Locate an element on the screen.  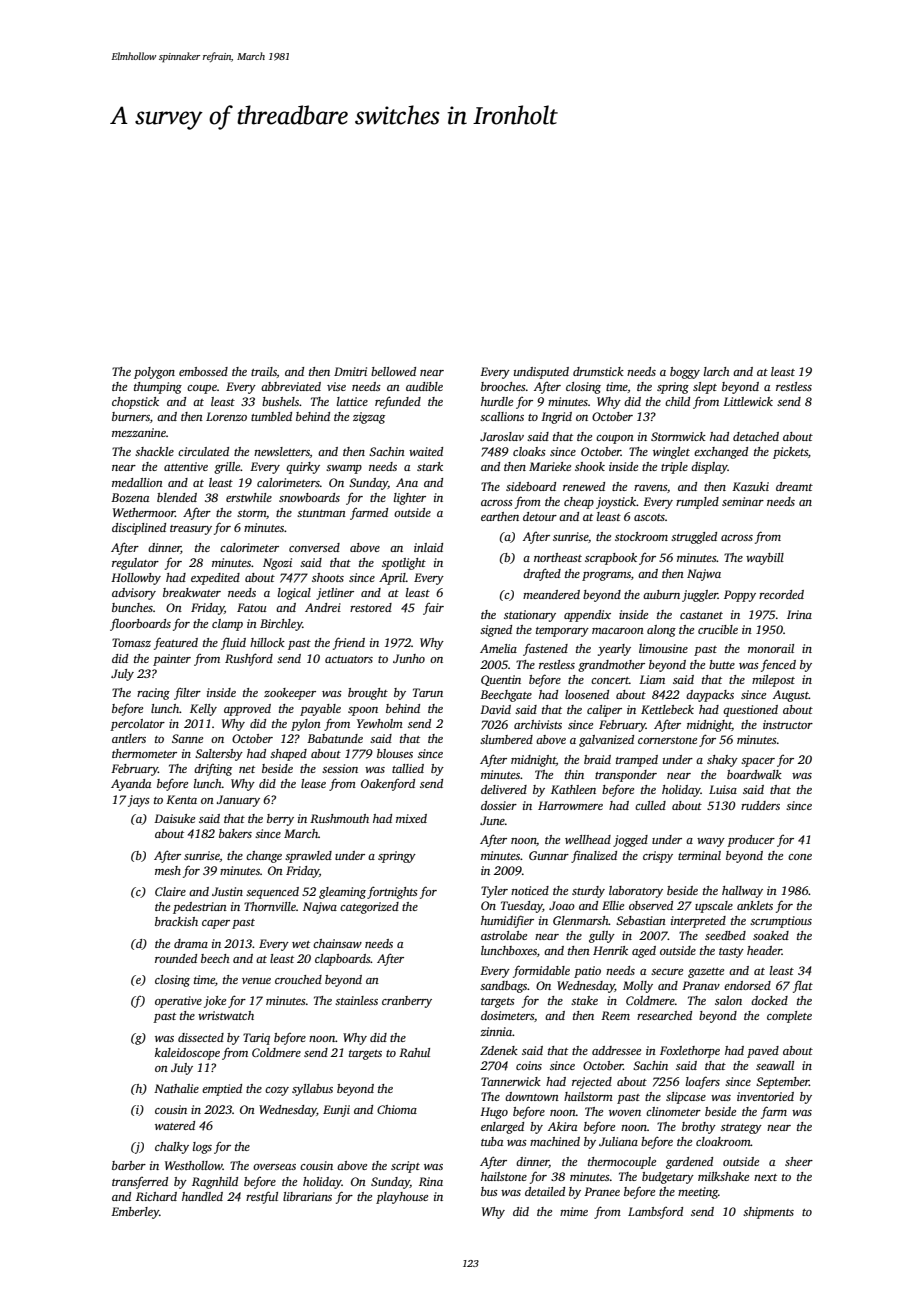
detour is located at coordinates (540, 516).
